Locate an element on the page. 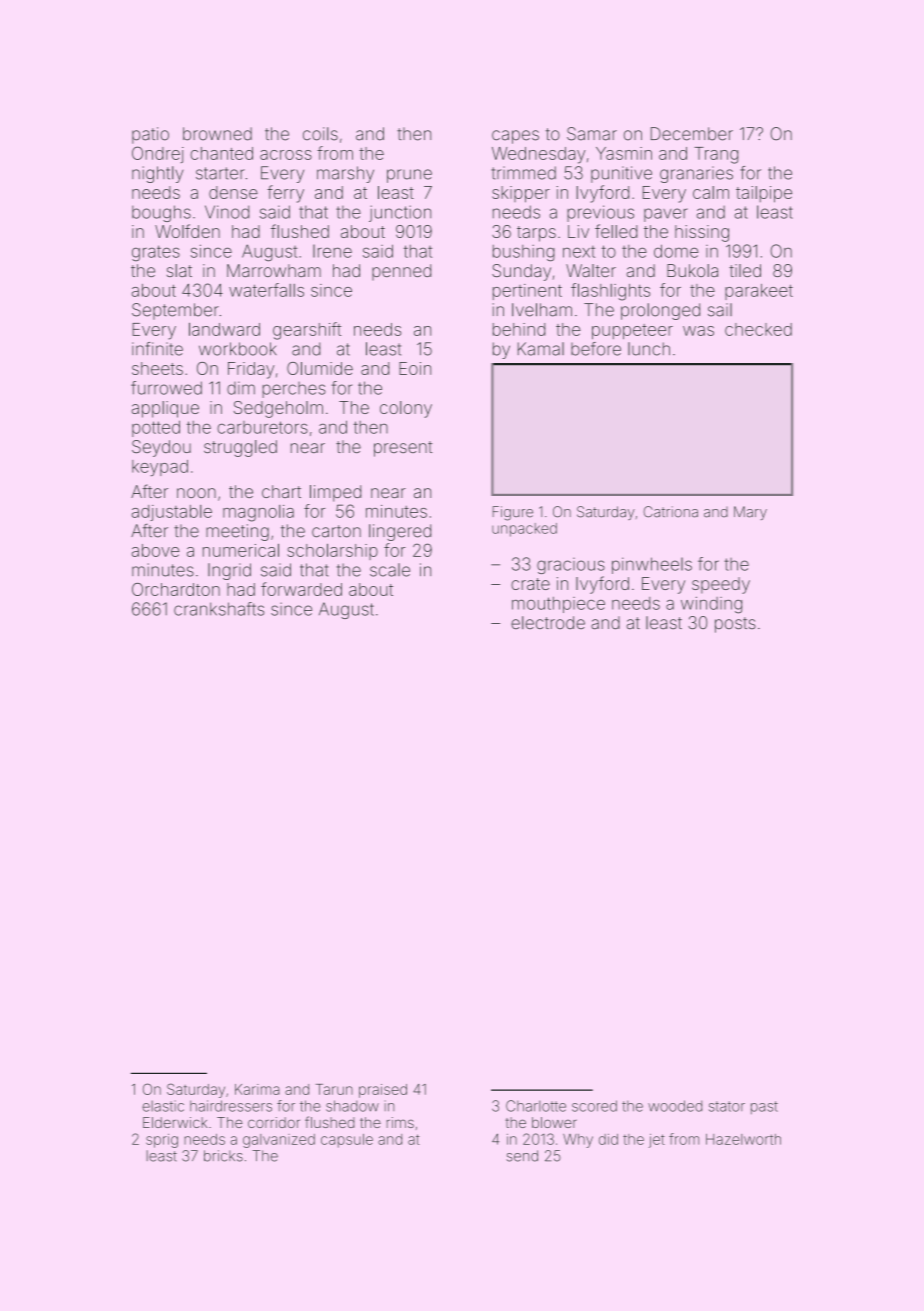 The image size is (924, 1311). Tarun is located at coordinates (334, 1089).
